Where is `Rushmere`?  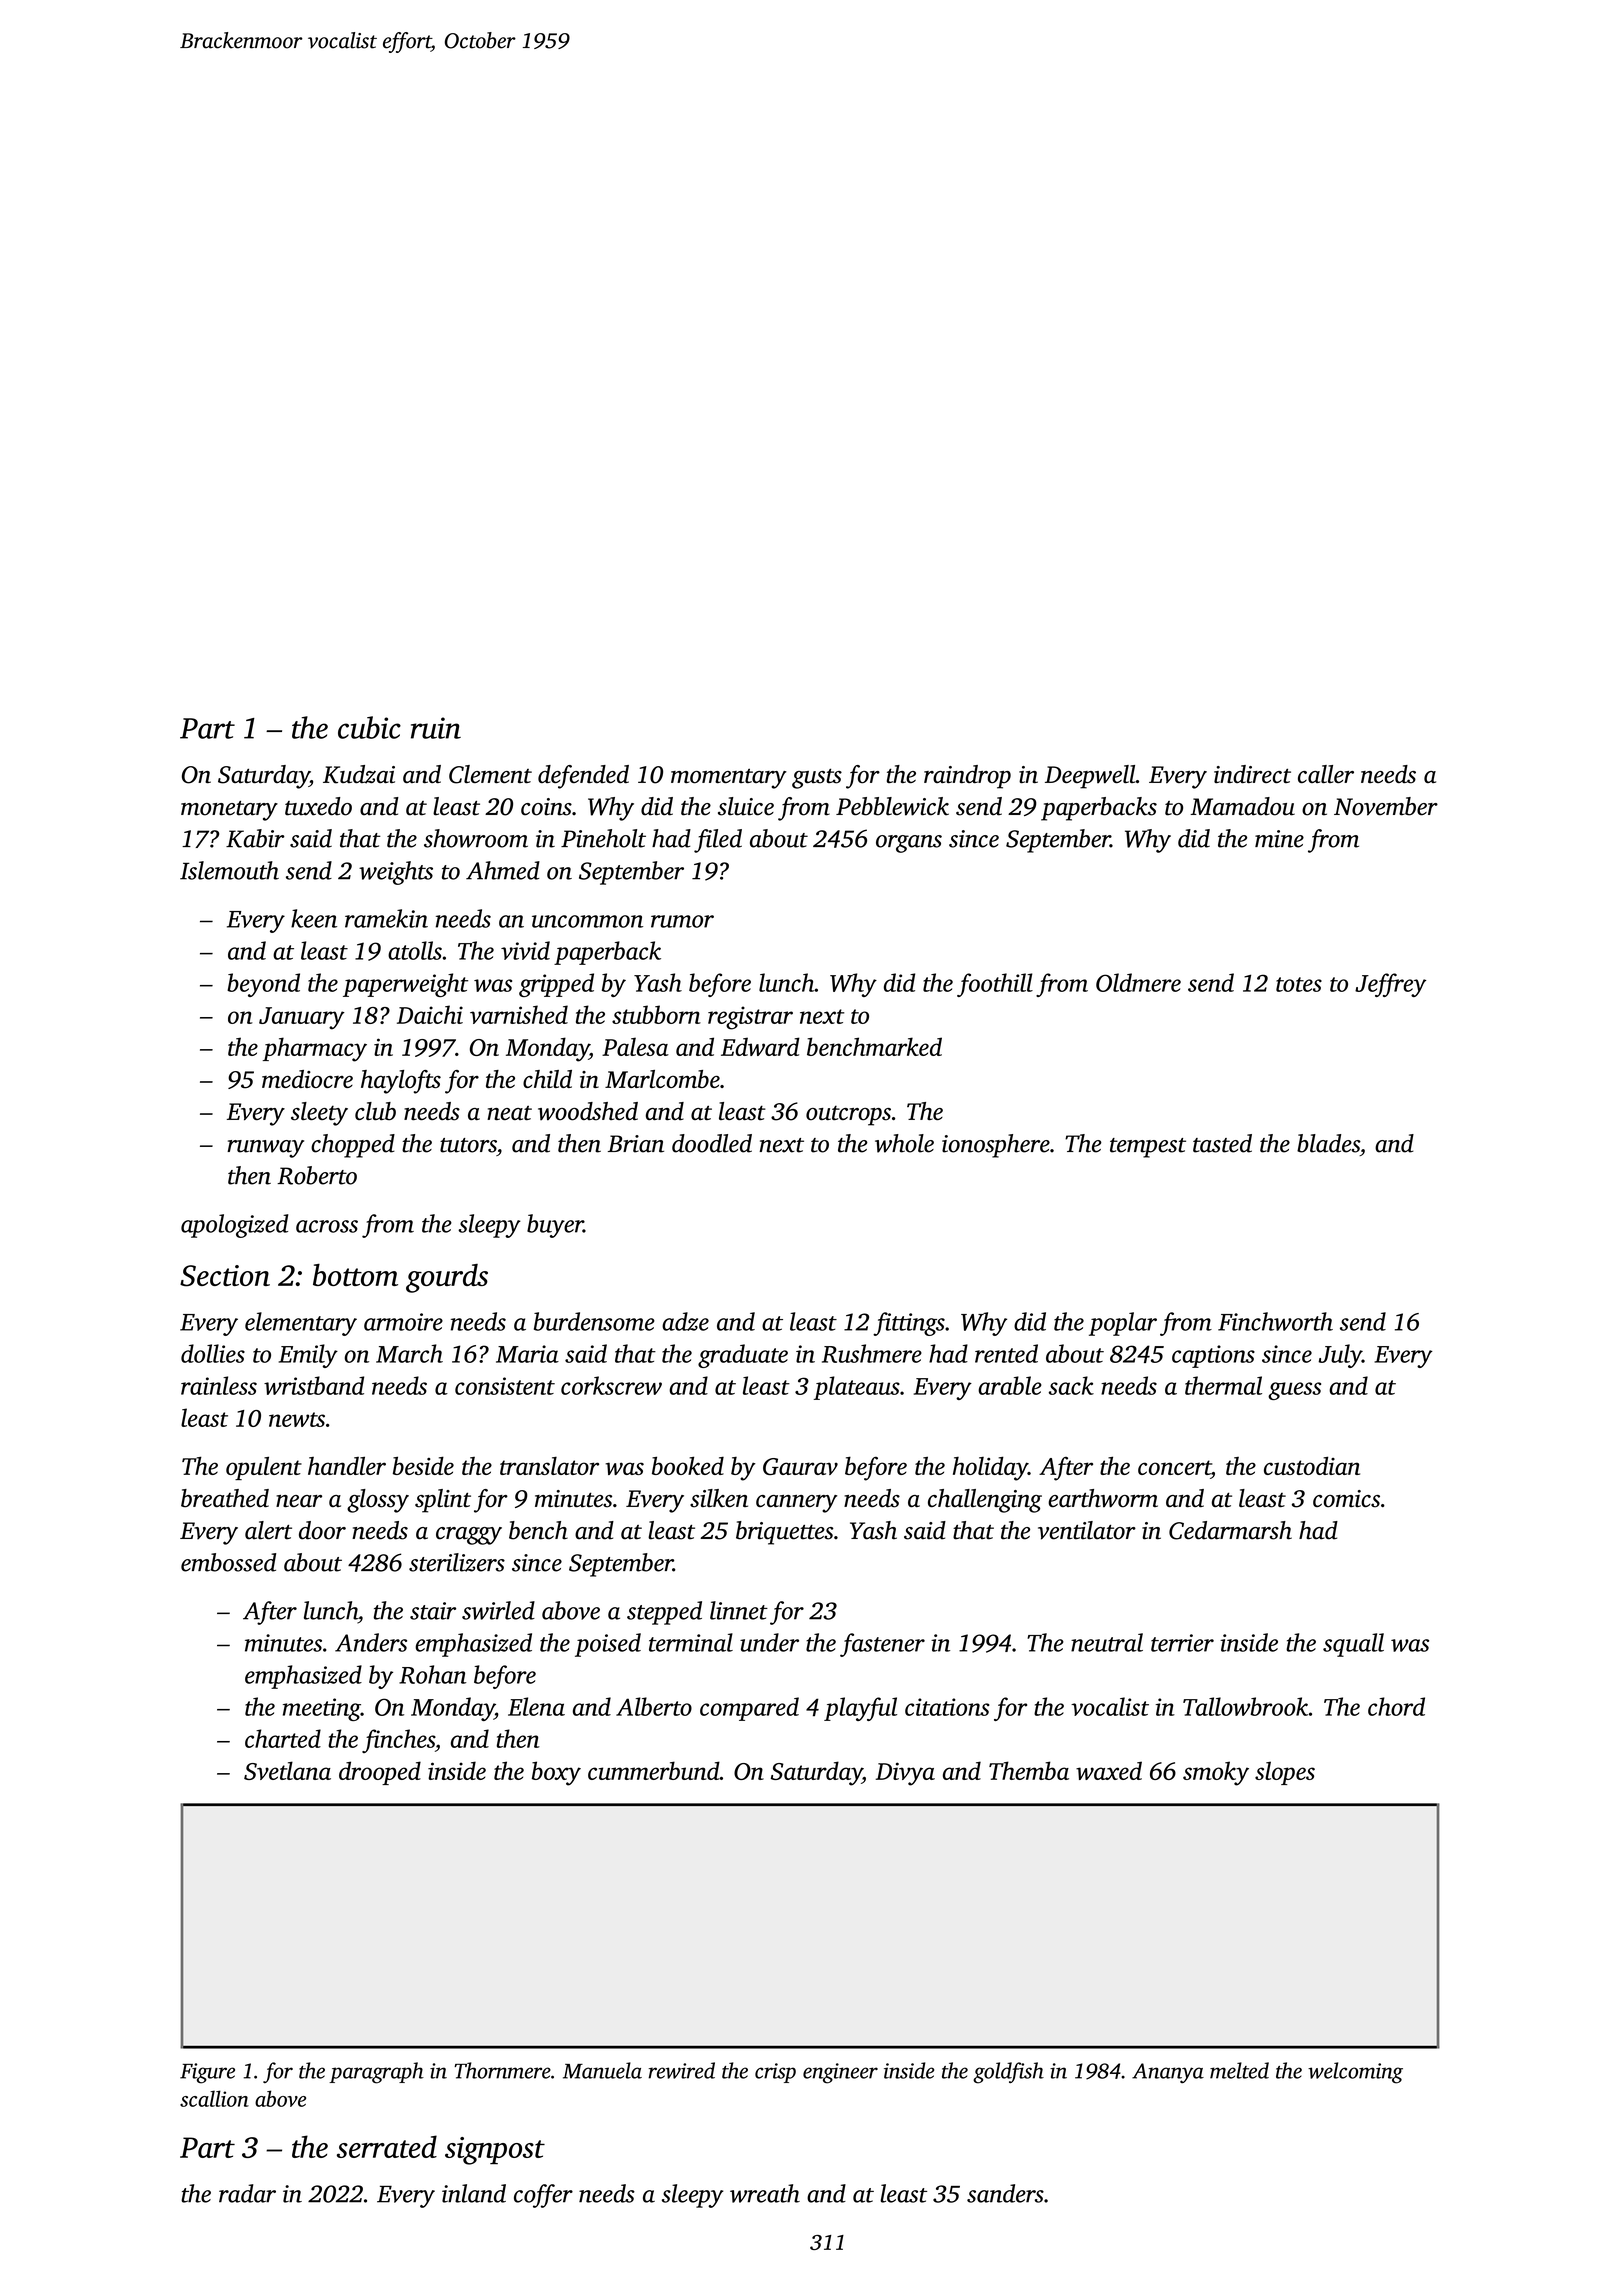 Rushmere is located at coordinates (872, 1353).
